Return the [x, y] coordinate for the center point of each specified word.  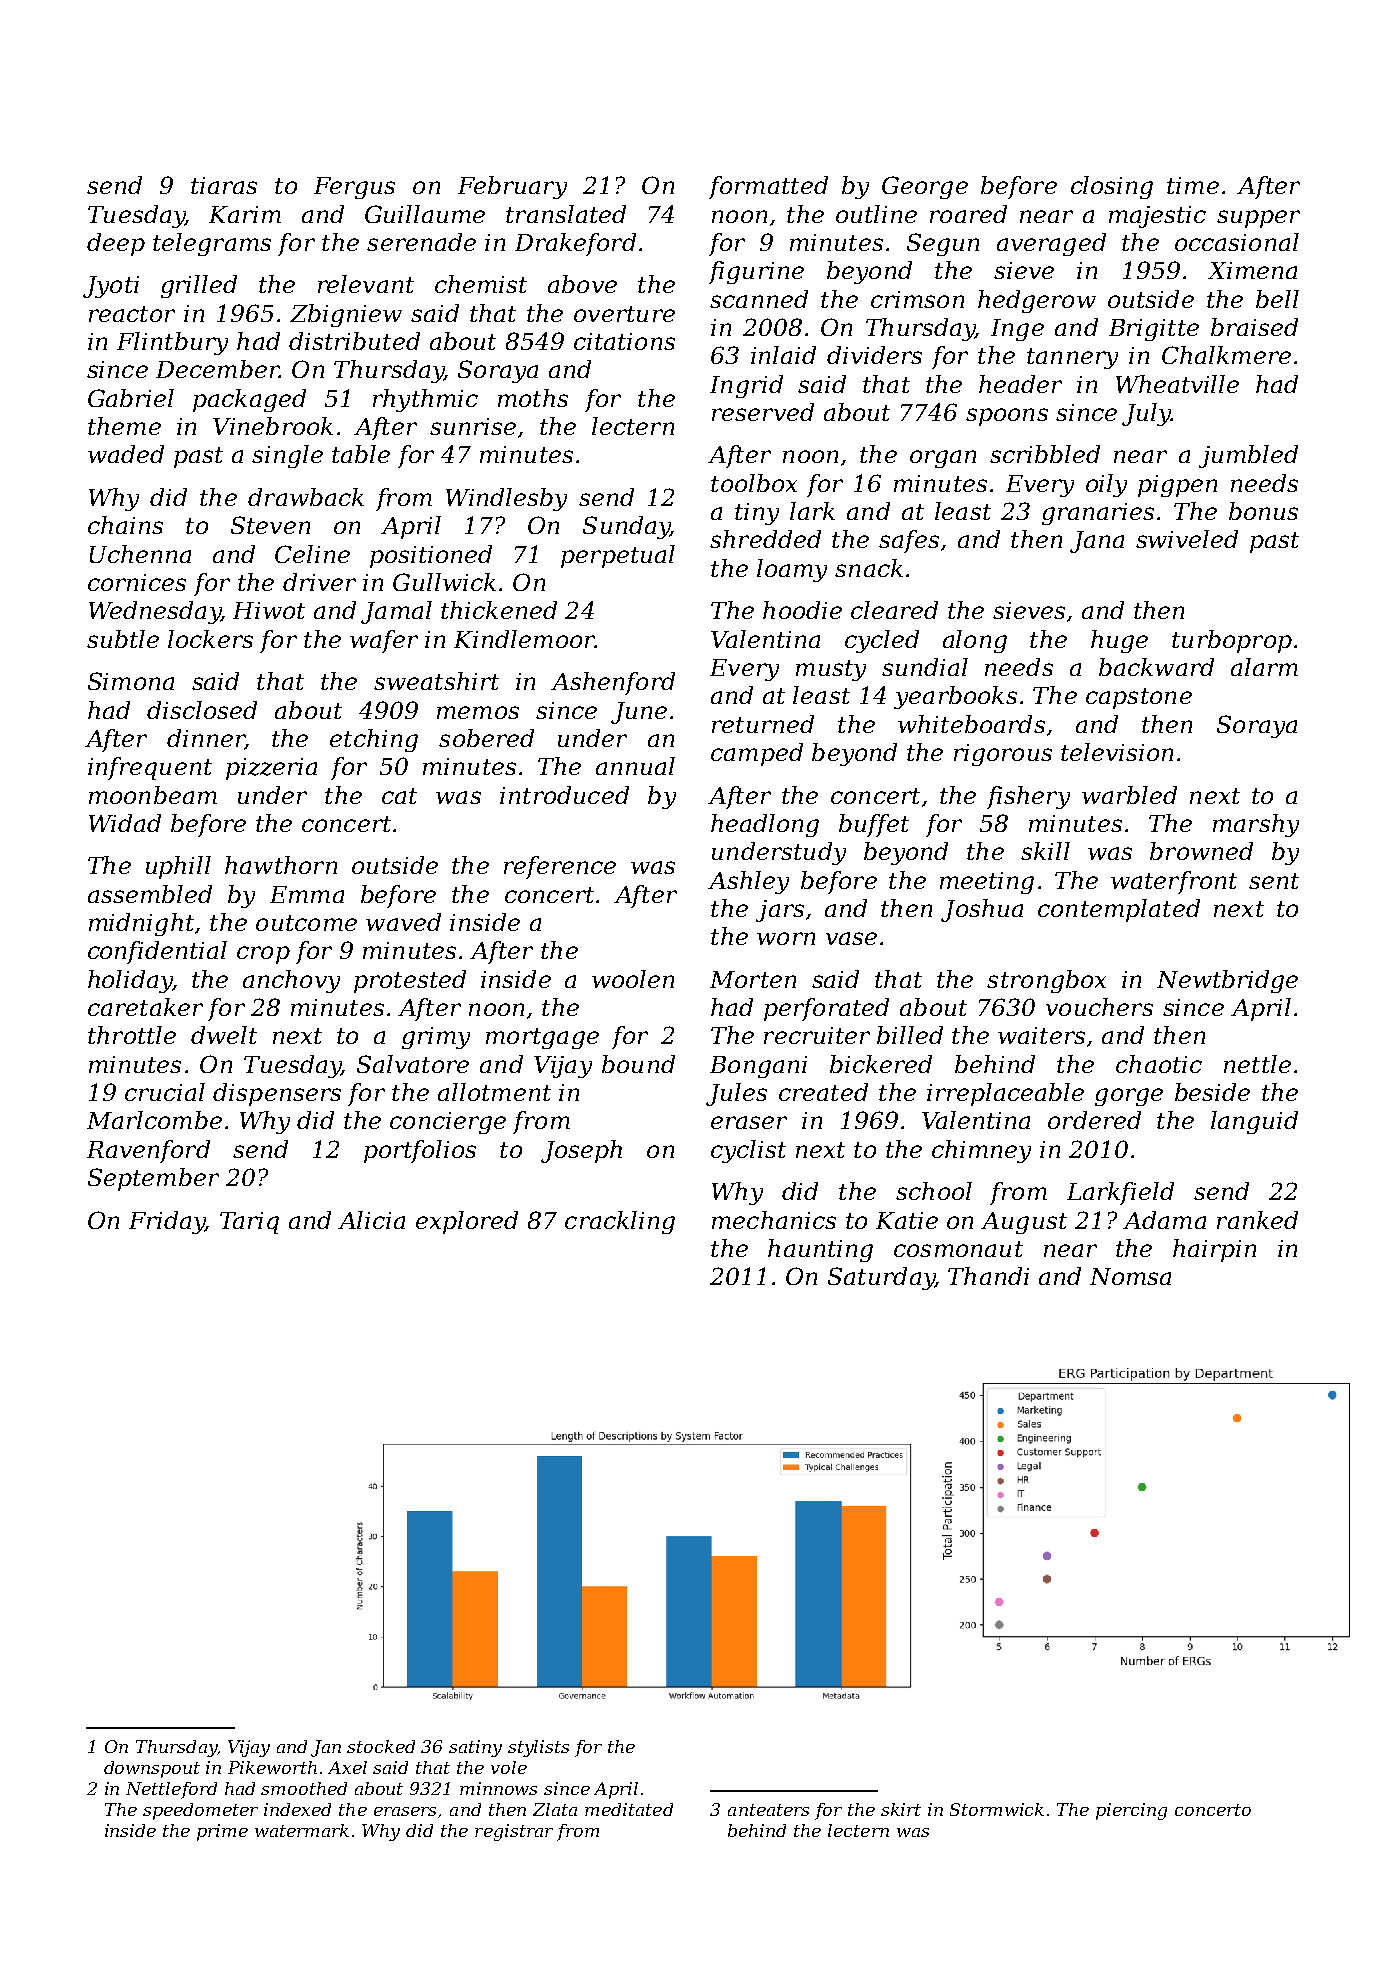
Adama [1164, 1220]
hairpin [1214, 1250]
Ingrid [746, 386]
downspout [152, 1769]
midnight [141, 924]
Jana [1097, 542]
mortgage [542, 1038]
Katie [907, 1220]
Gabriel [131, 398]
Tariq [249, 1223]
